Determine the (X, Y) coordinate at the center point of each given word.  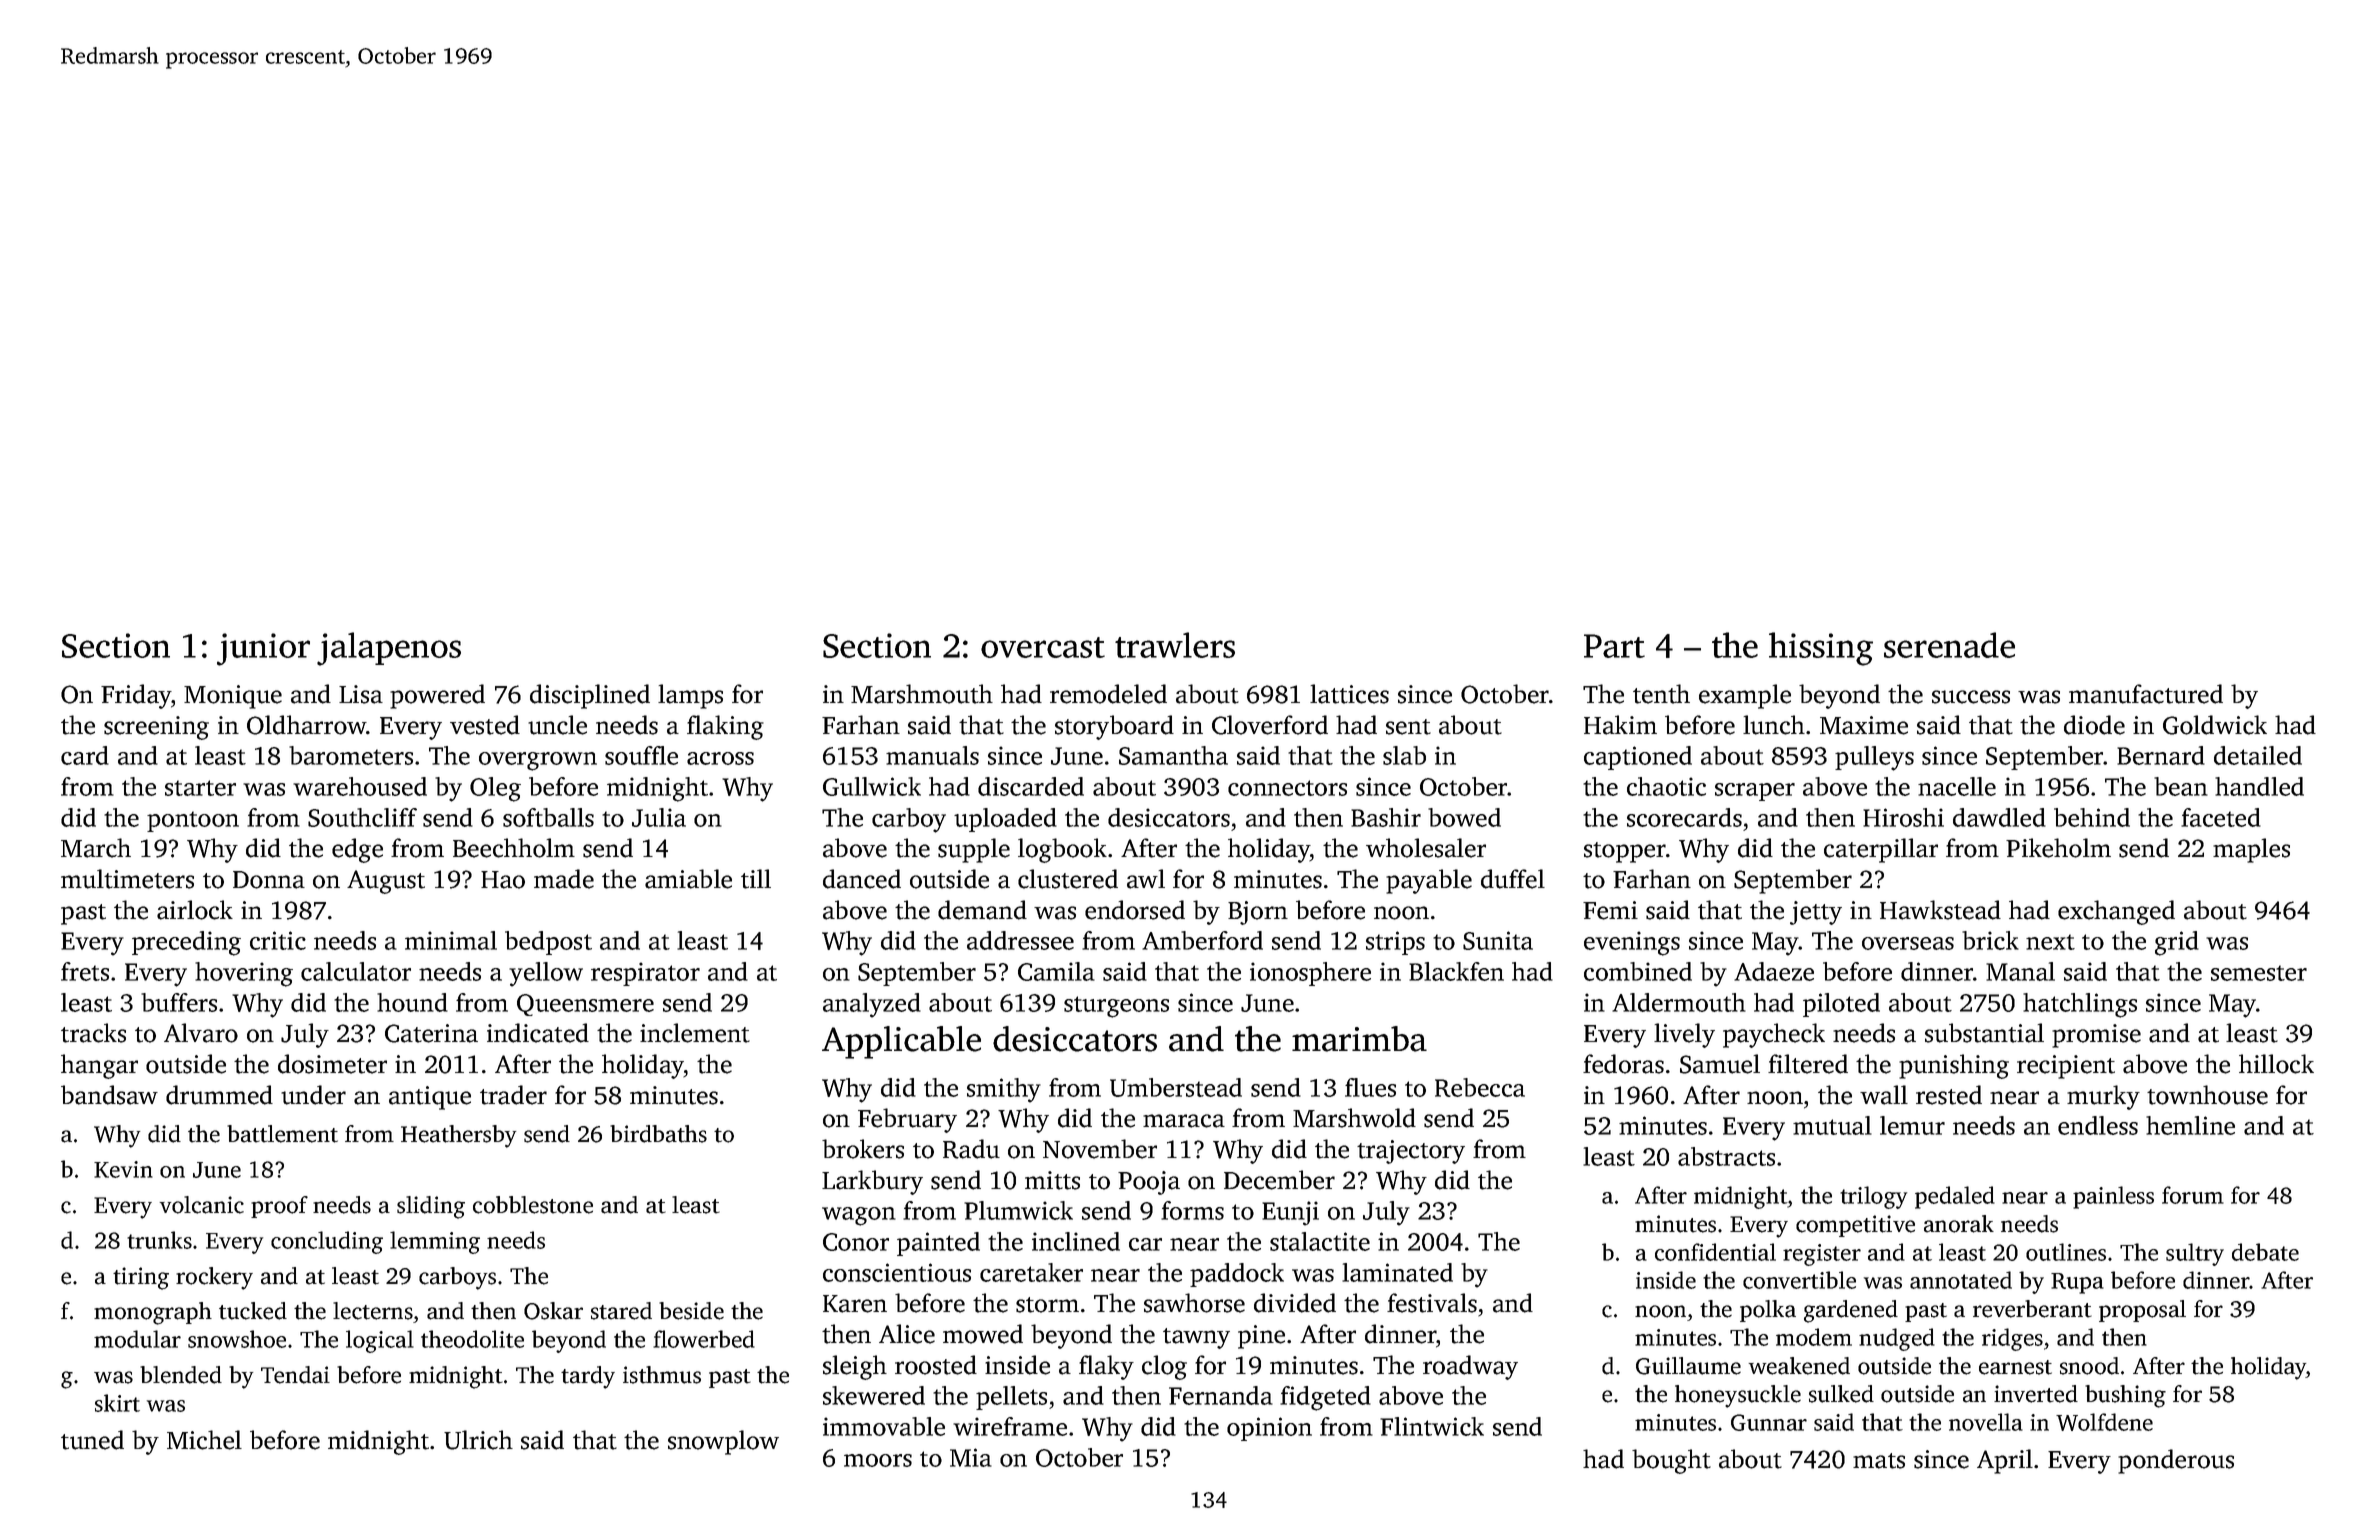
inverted (2036, 1394)
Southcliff (362, 817)
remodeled (1108, 694)
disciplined (590, 696)
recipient (2066, 1067)
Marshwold (1354, 1118)
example (1745, 696)
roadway (1470, 1367)
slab (1404, 755)
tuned (92, 1440)
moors (878, 1460)
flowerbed (704, 1339)
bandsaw (109, 1095)
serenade (1949, 645)
